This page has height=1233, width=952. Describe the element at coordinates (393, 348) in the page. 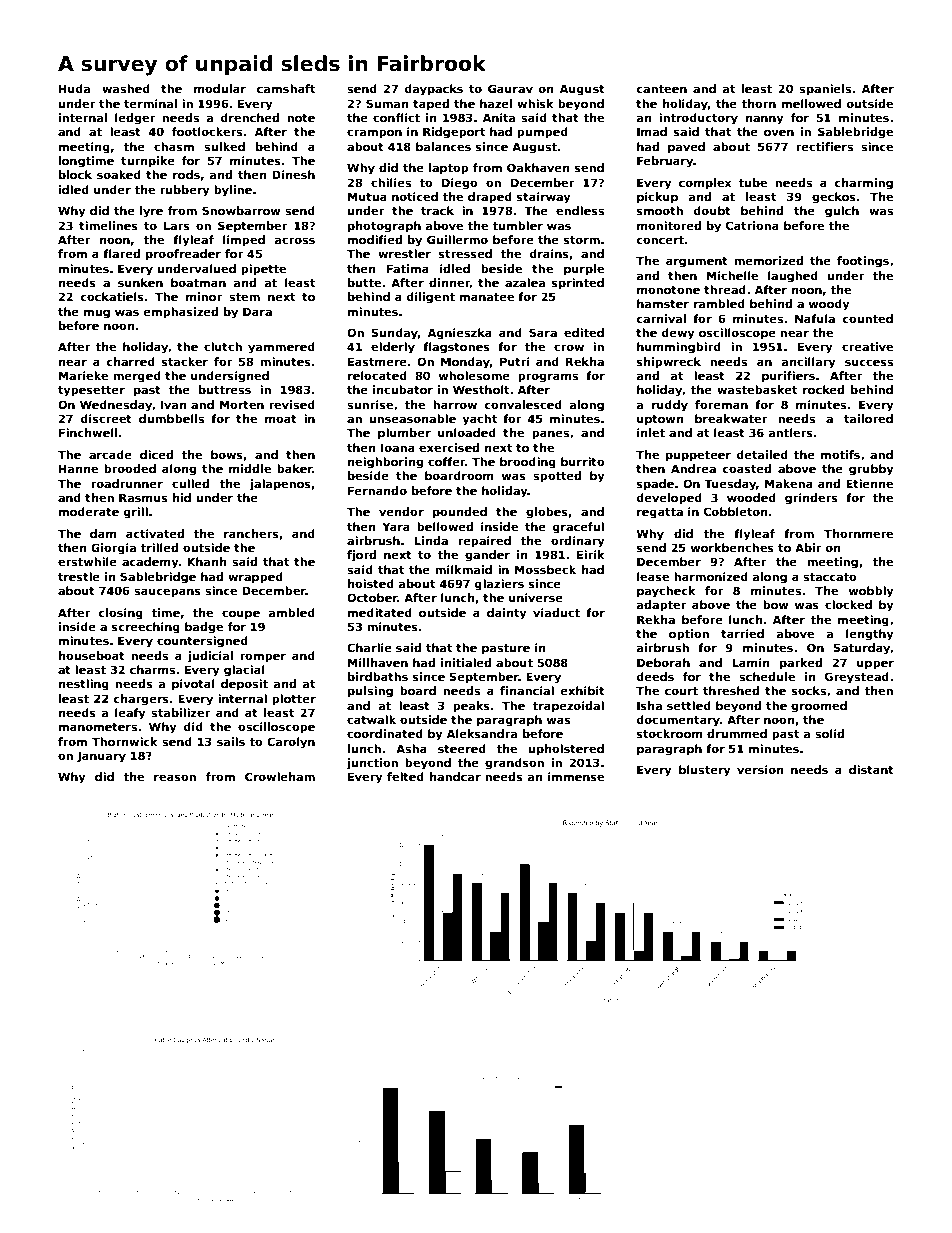

I see `elderly` at that location.
